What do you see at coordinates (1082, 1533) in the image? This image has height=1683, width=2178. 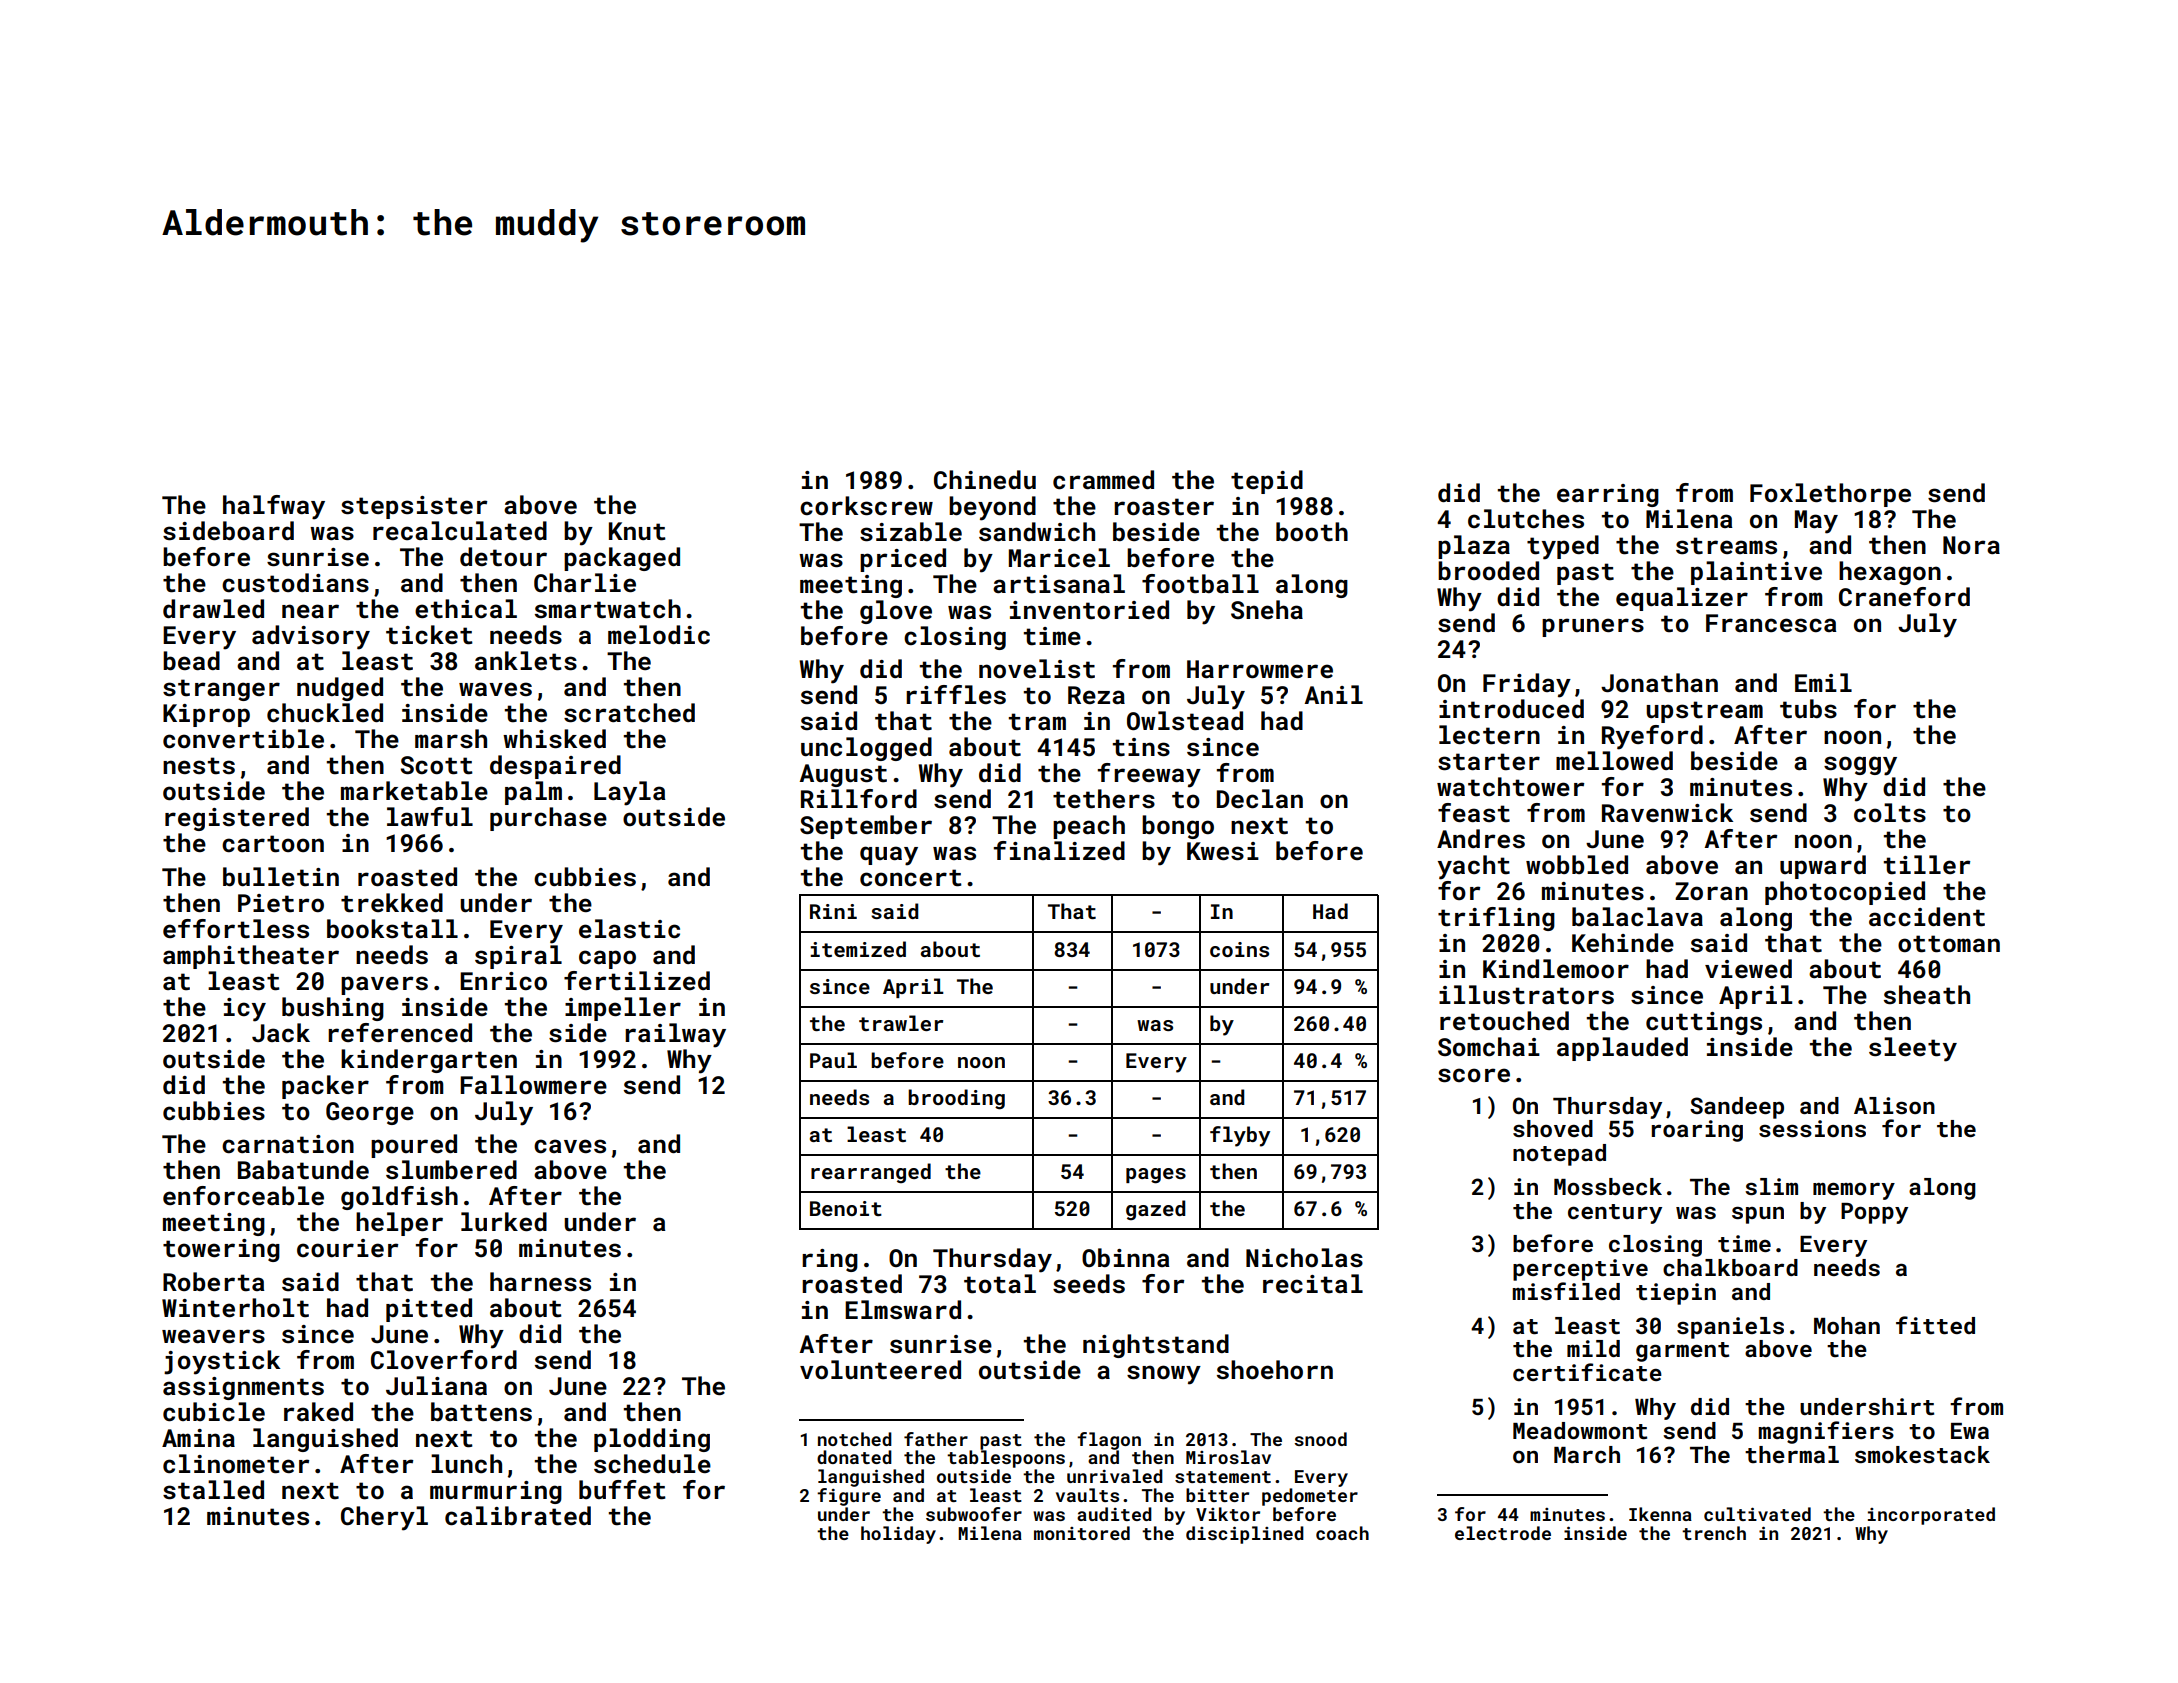 I see `monitored` at bounding box center [1082, 1533].
